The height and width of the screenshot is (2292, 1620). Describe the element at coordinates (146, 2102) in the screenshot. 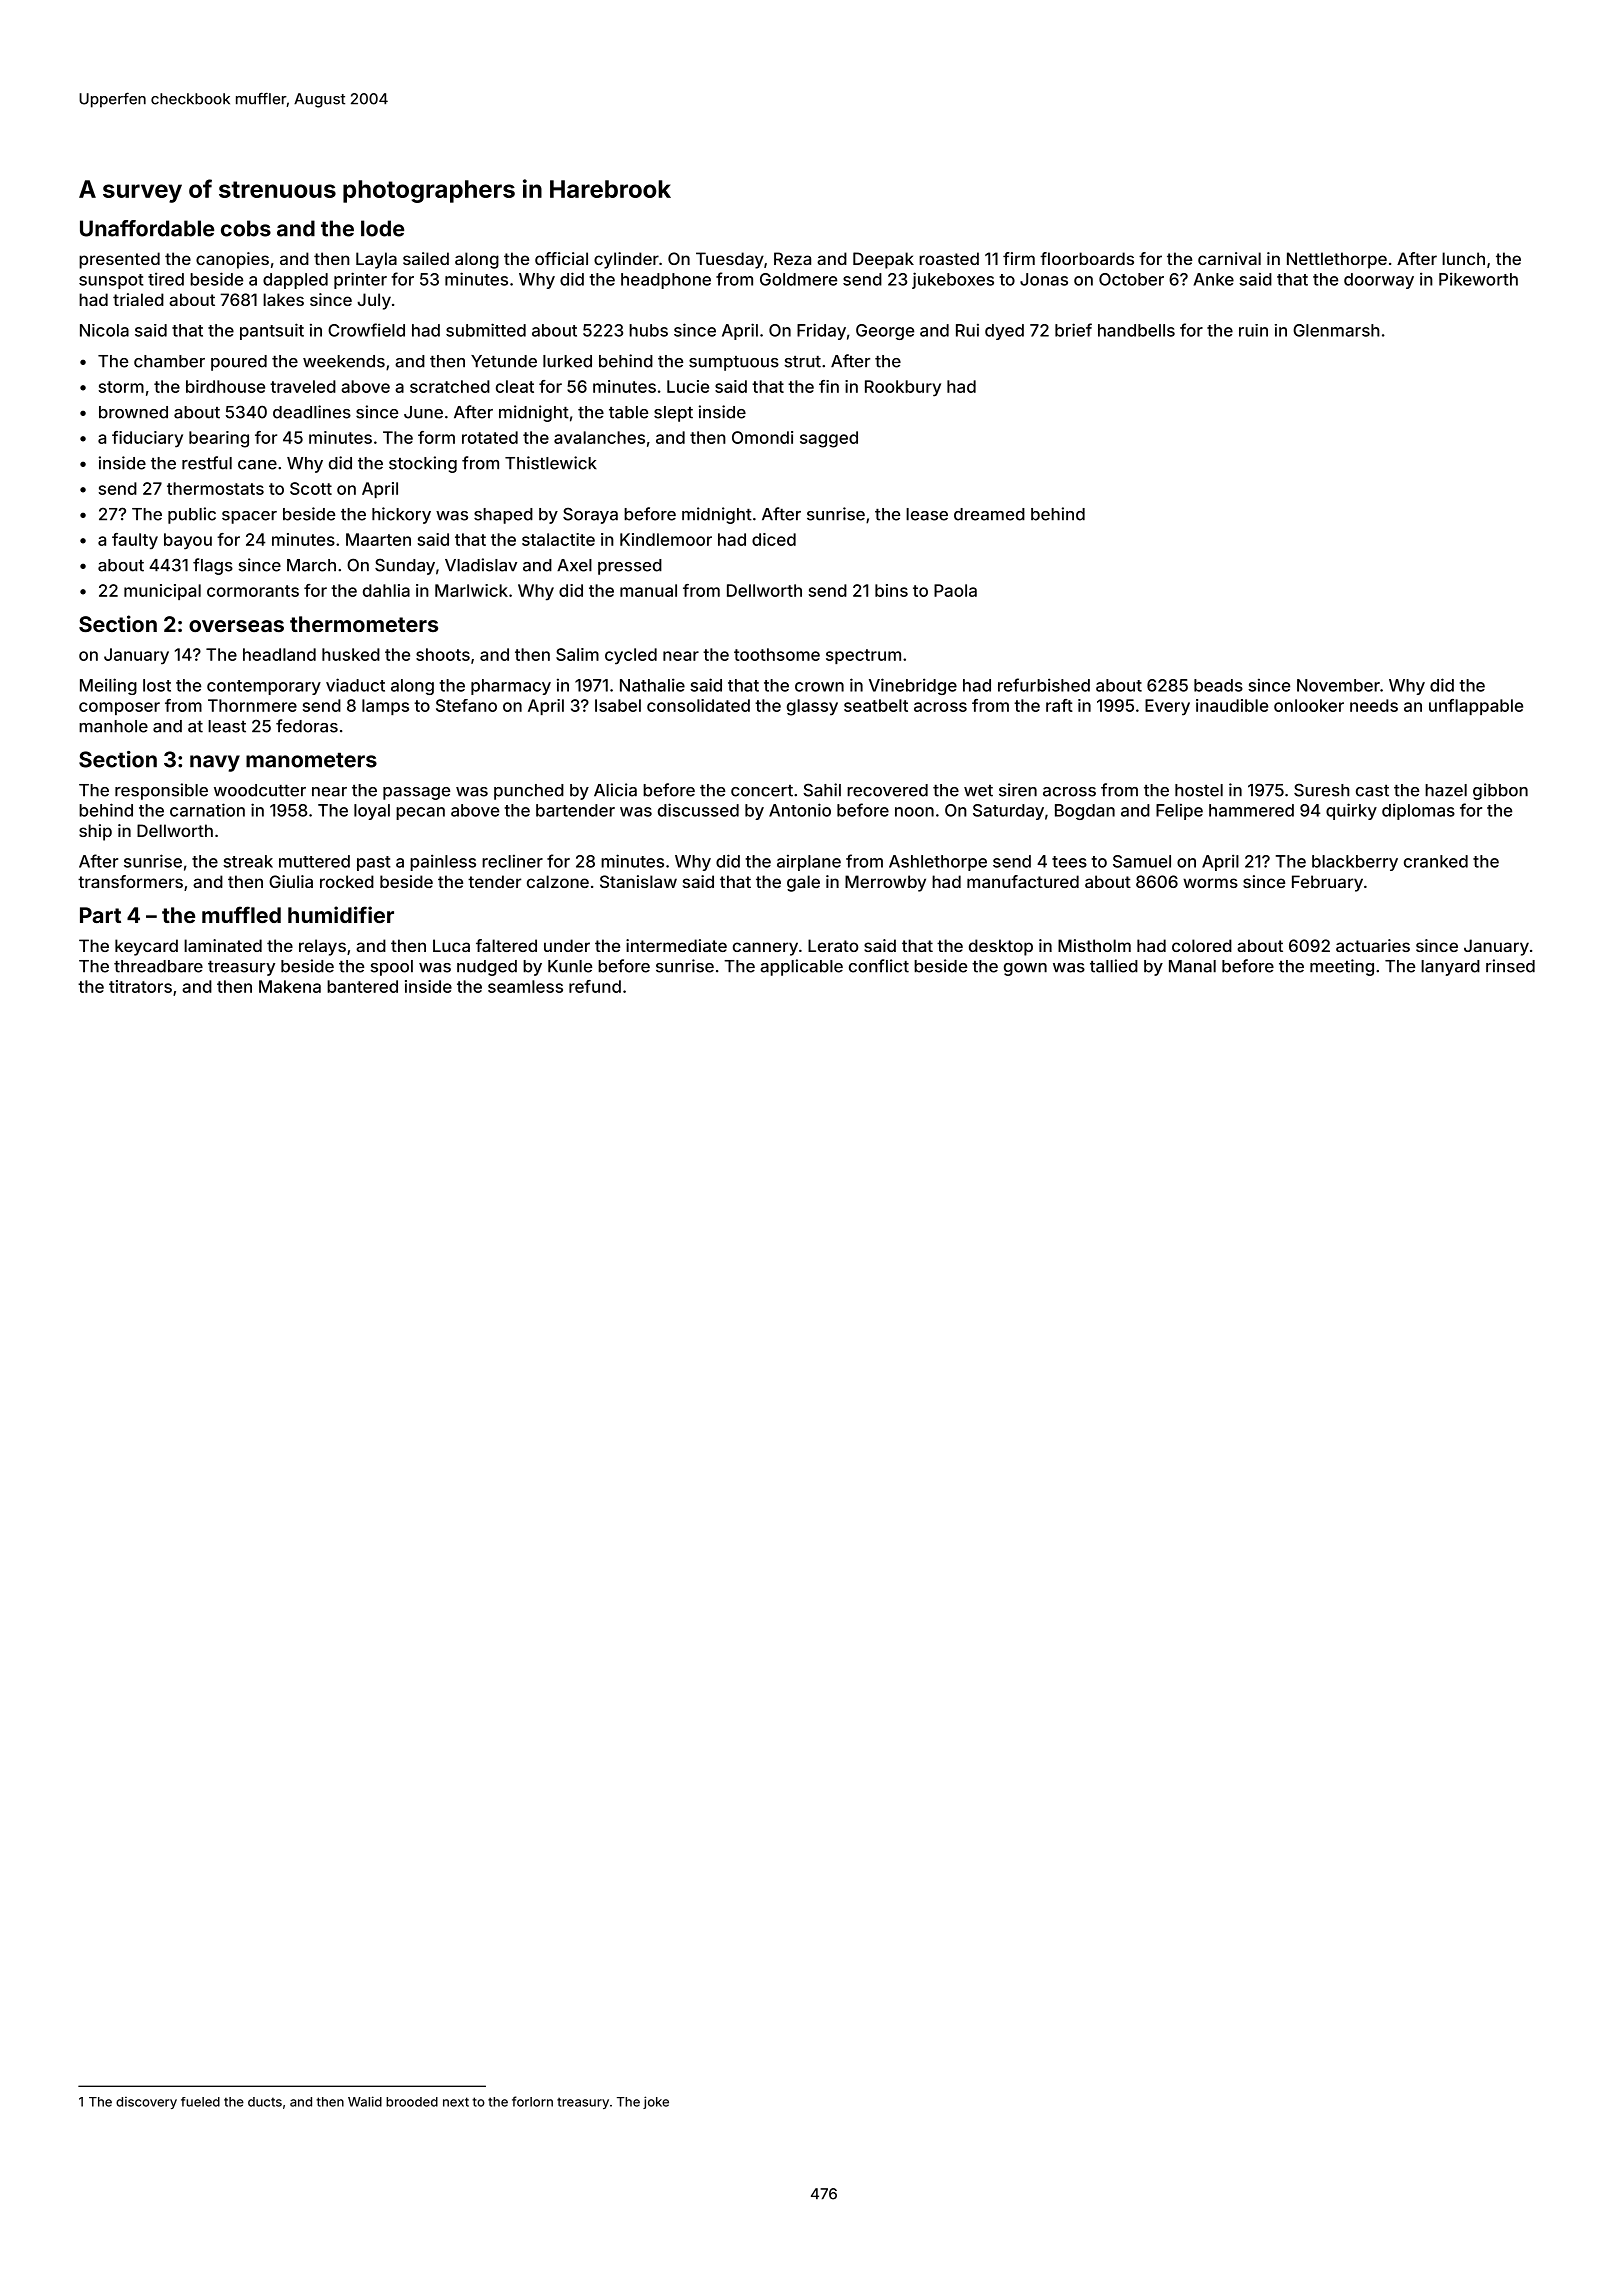

I see `discovery` at that location.
